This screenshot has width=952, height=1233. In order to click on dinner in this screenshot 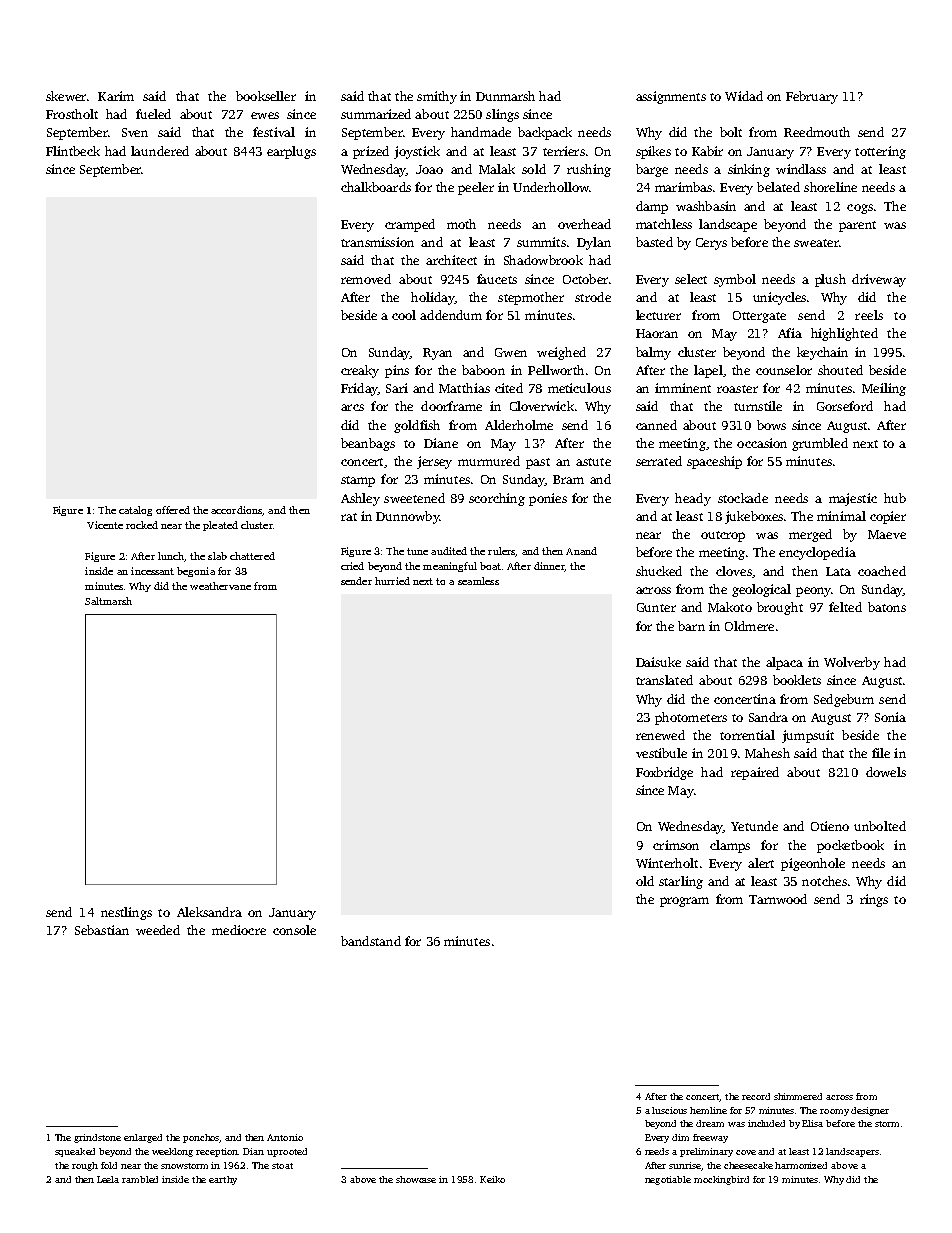, I will do `click(549, 567)`.
